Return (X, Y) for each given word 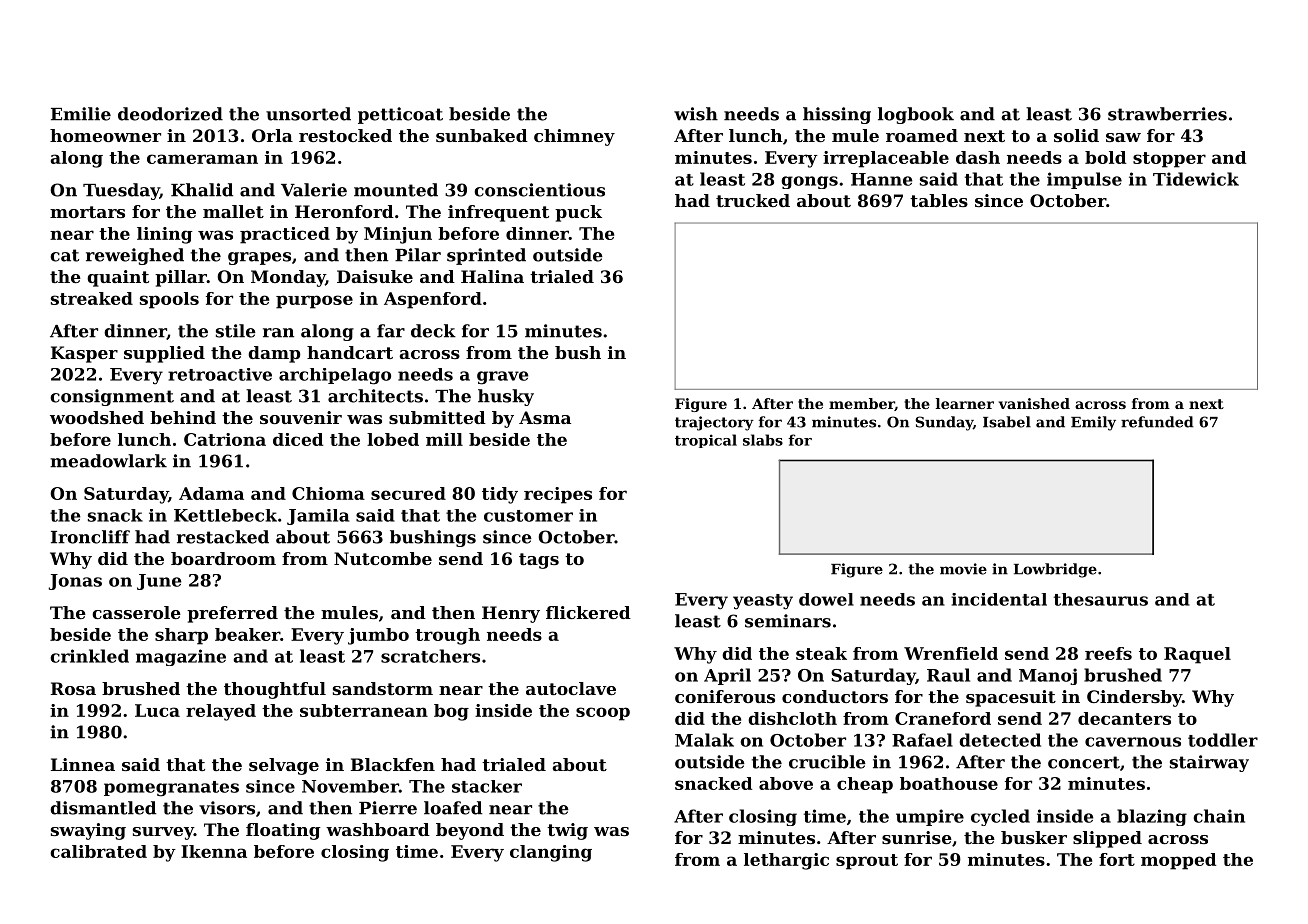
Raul (948, 675)
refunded (1157, 422)
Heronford (344, 211)
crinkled (89, 656)
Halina (492, 276)
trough (447, 636)
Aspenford (433, 300)
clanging (551, 853)
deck (433, 331)
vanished (1034, 403)
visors (227, 808)
